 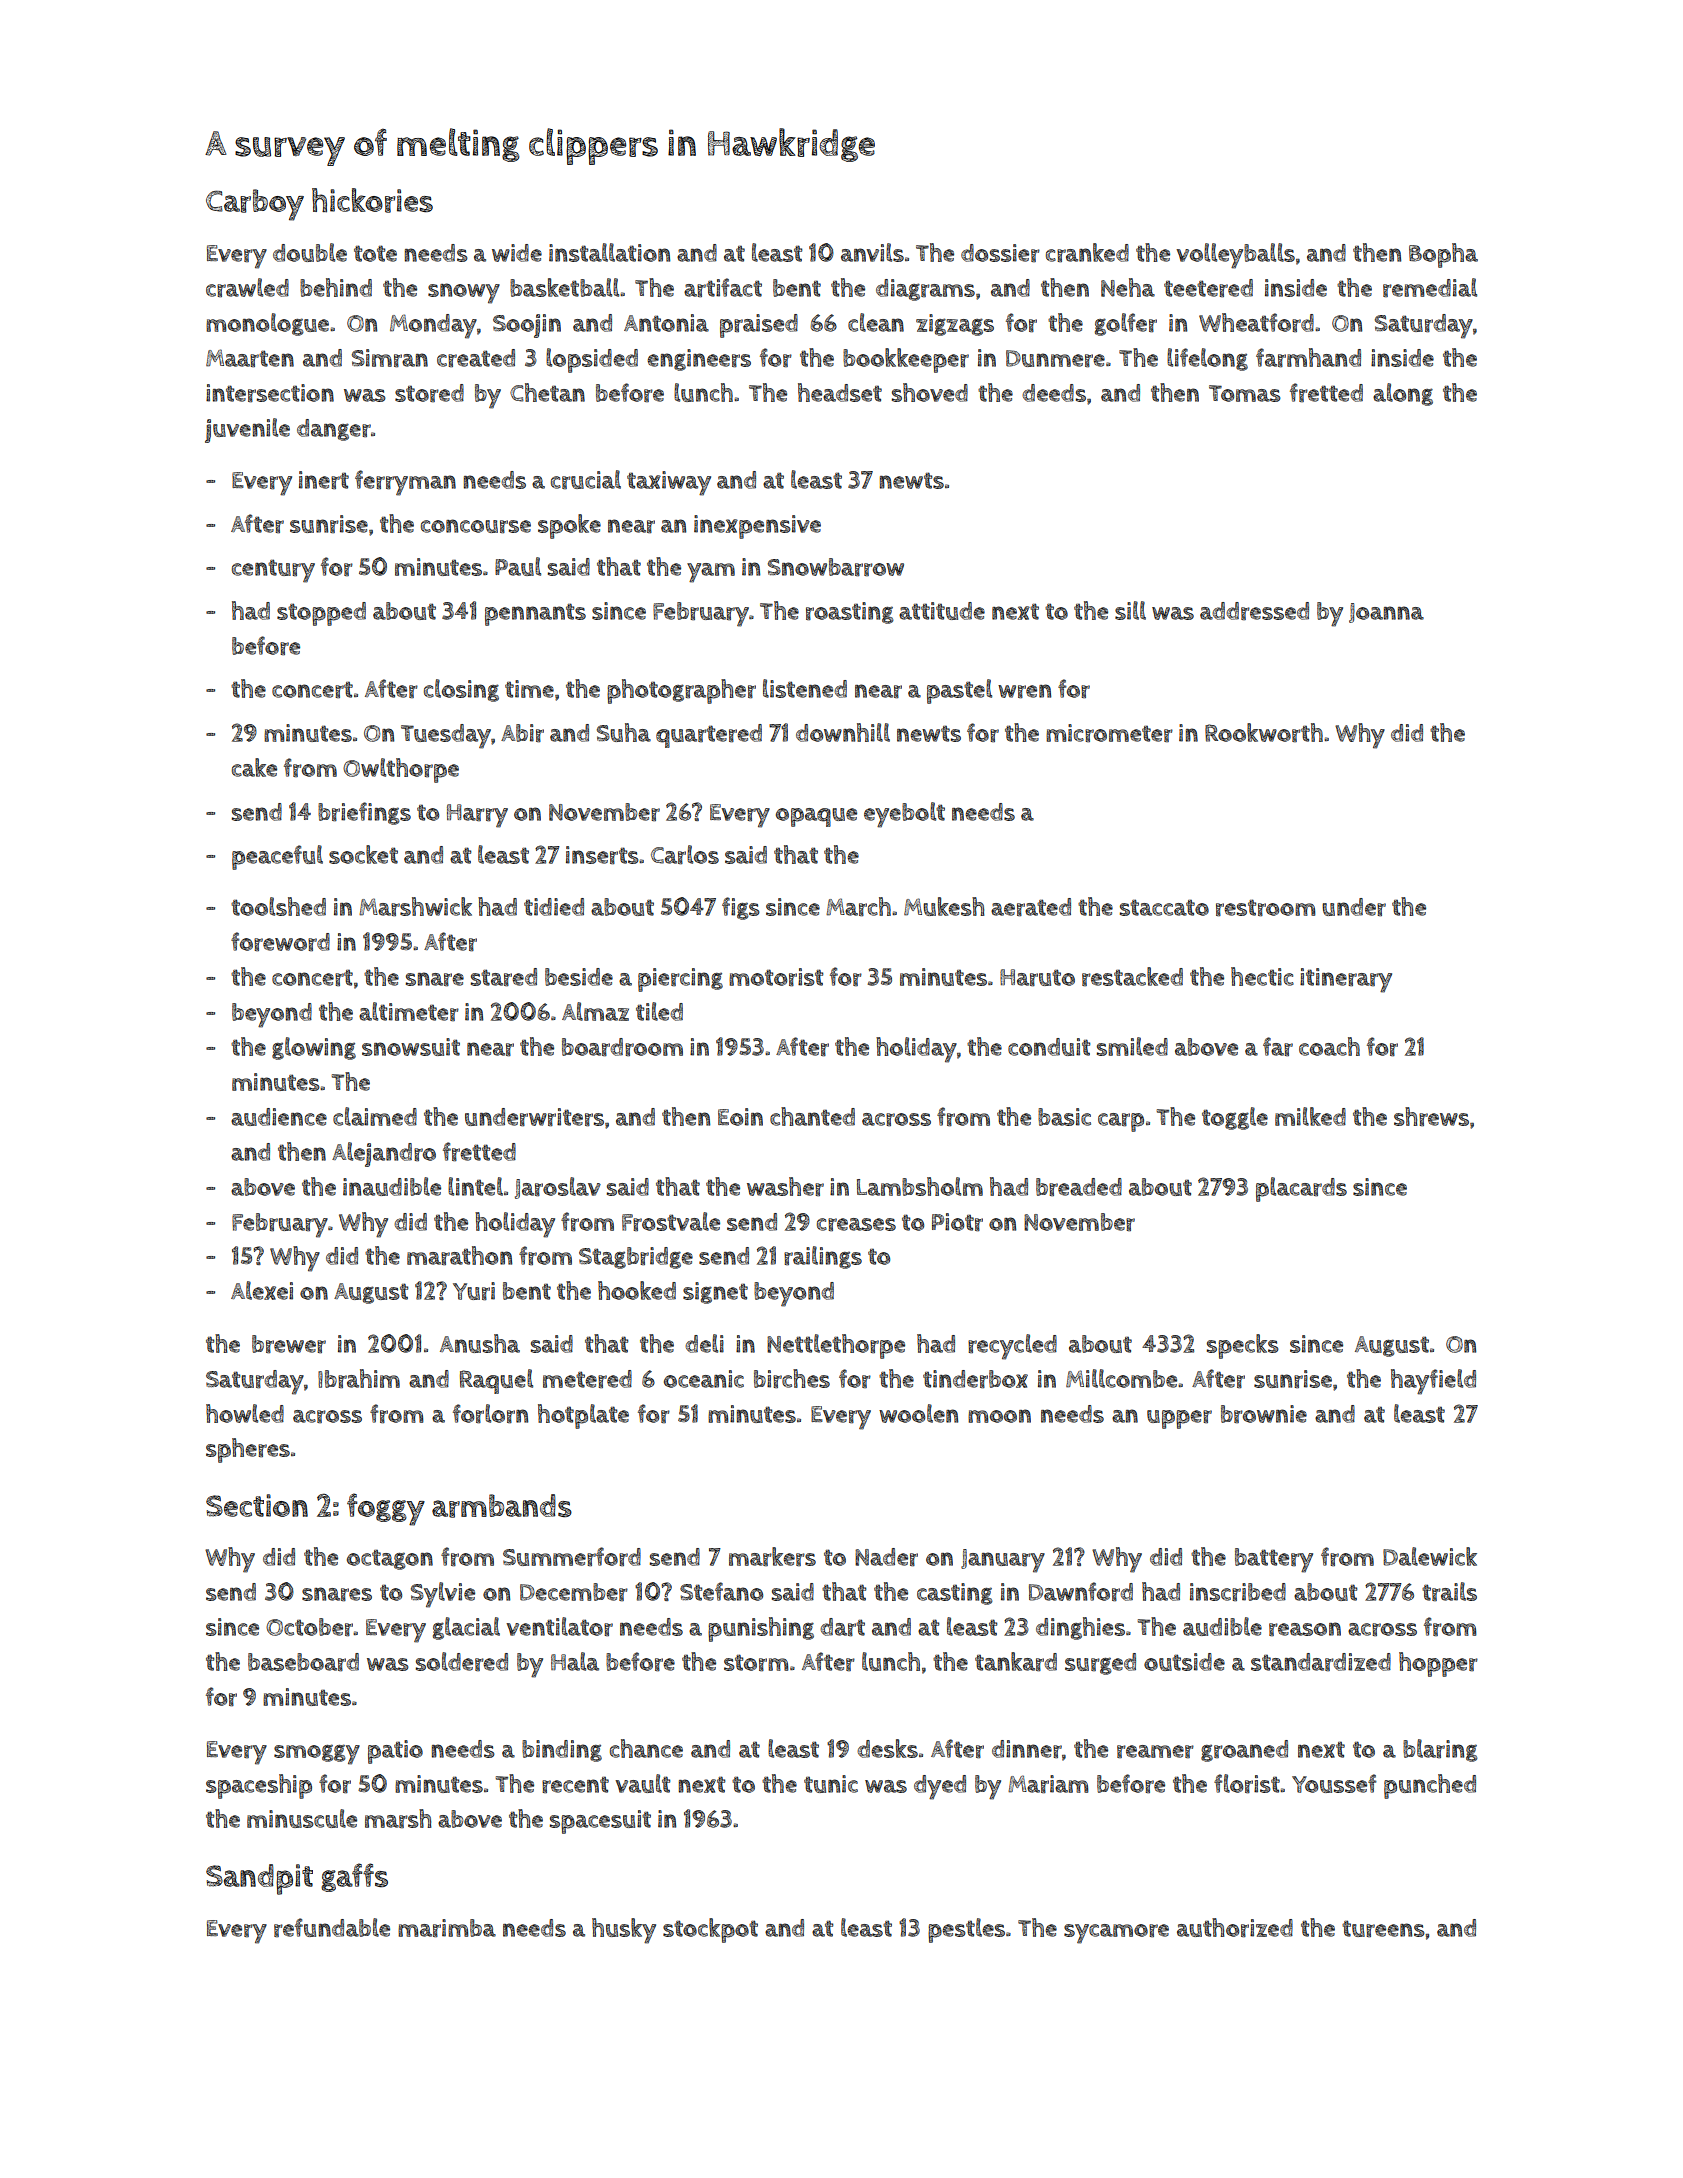 What do you see at coordinates (756, 1663) in the screenshot?
I see `storm` at bounding box center [756, 1663].
